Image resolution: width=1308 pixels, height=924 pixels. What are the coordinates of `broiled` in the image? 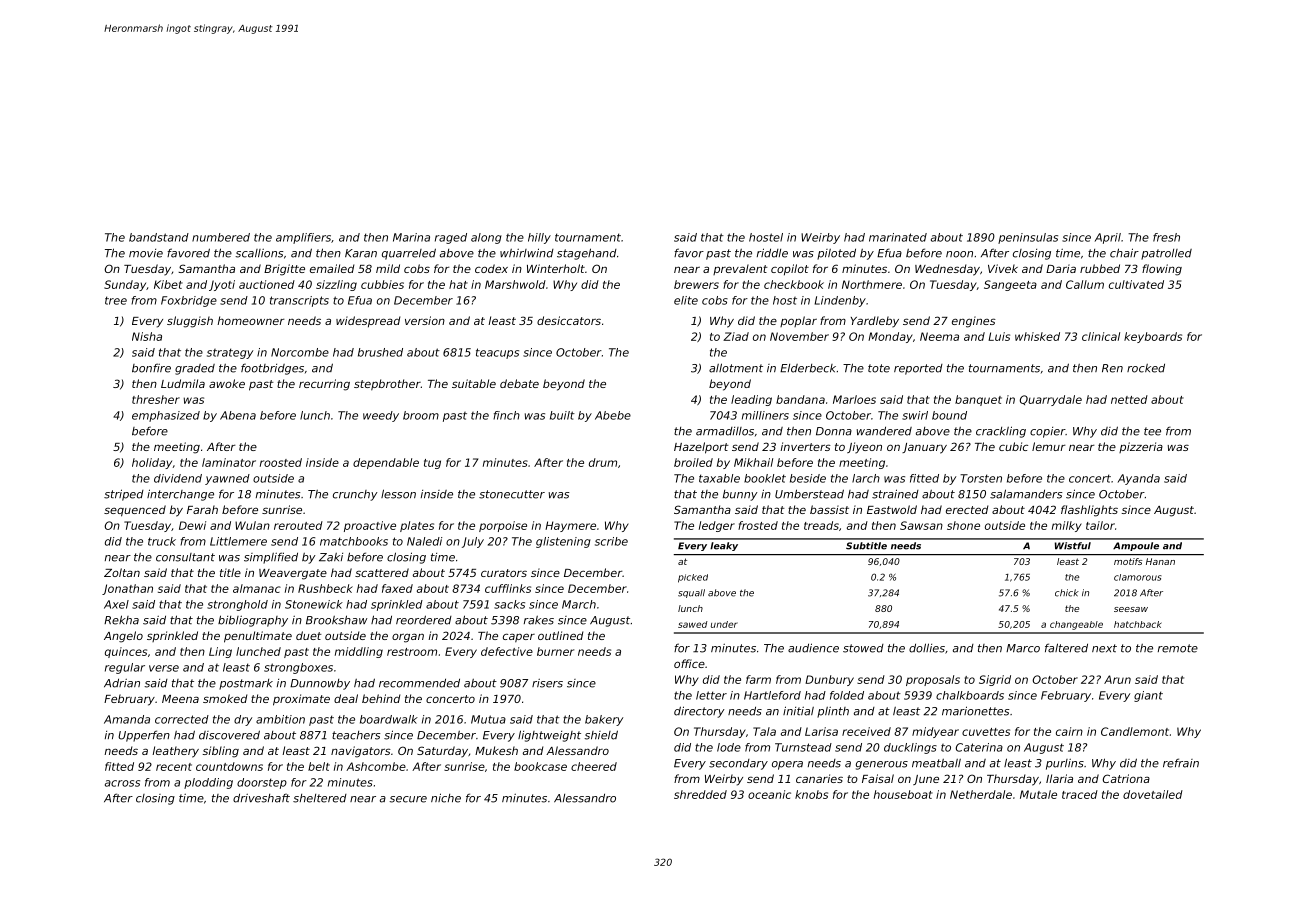 It's located at (693, 462).
